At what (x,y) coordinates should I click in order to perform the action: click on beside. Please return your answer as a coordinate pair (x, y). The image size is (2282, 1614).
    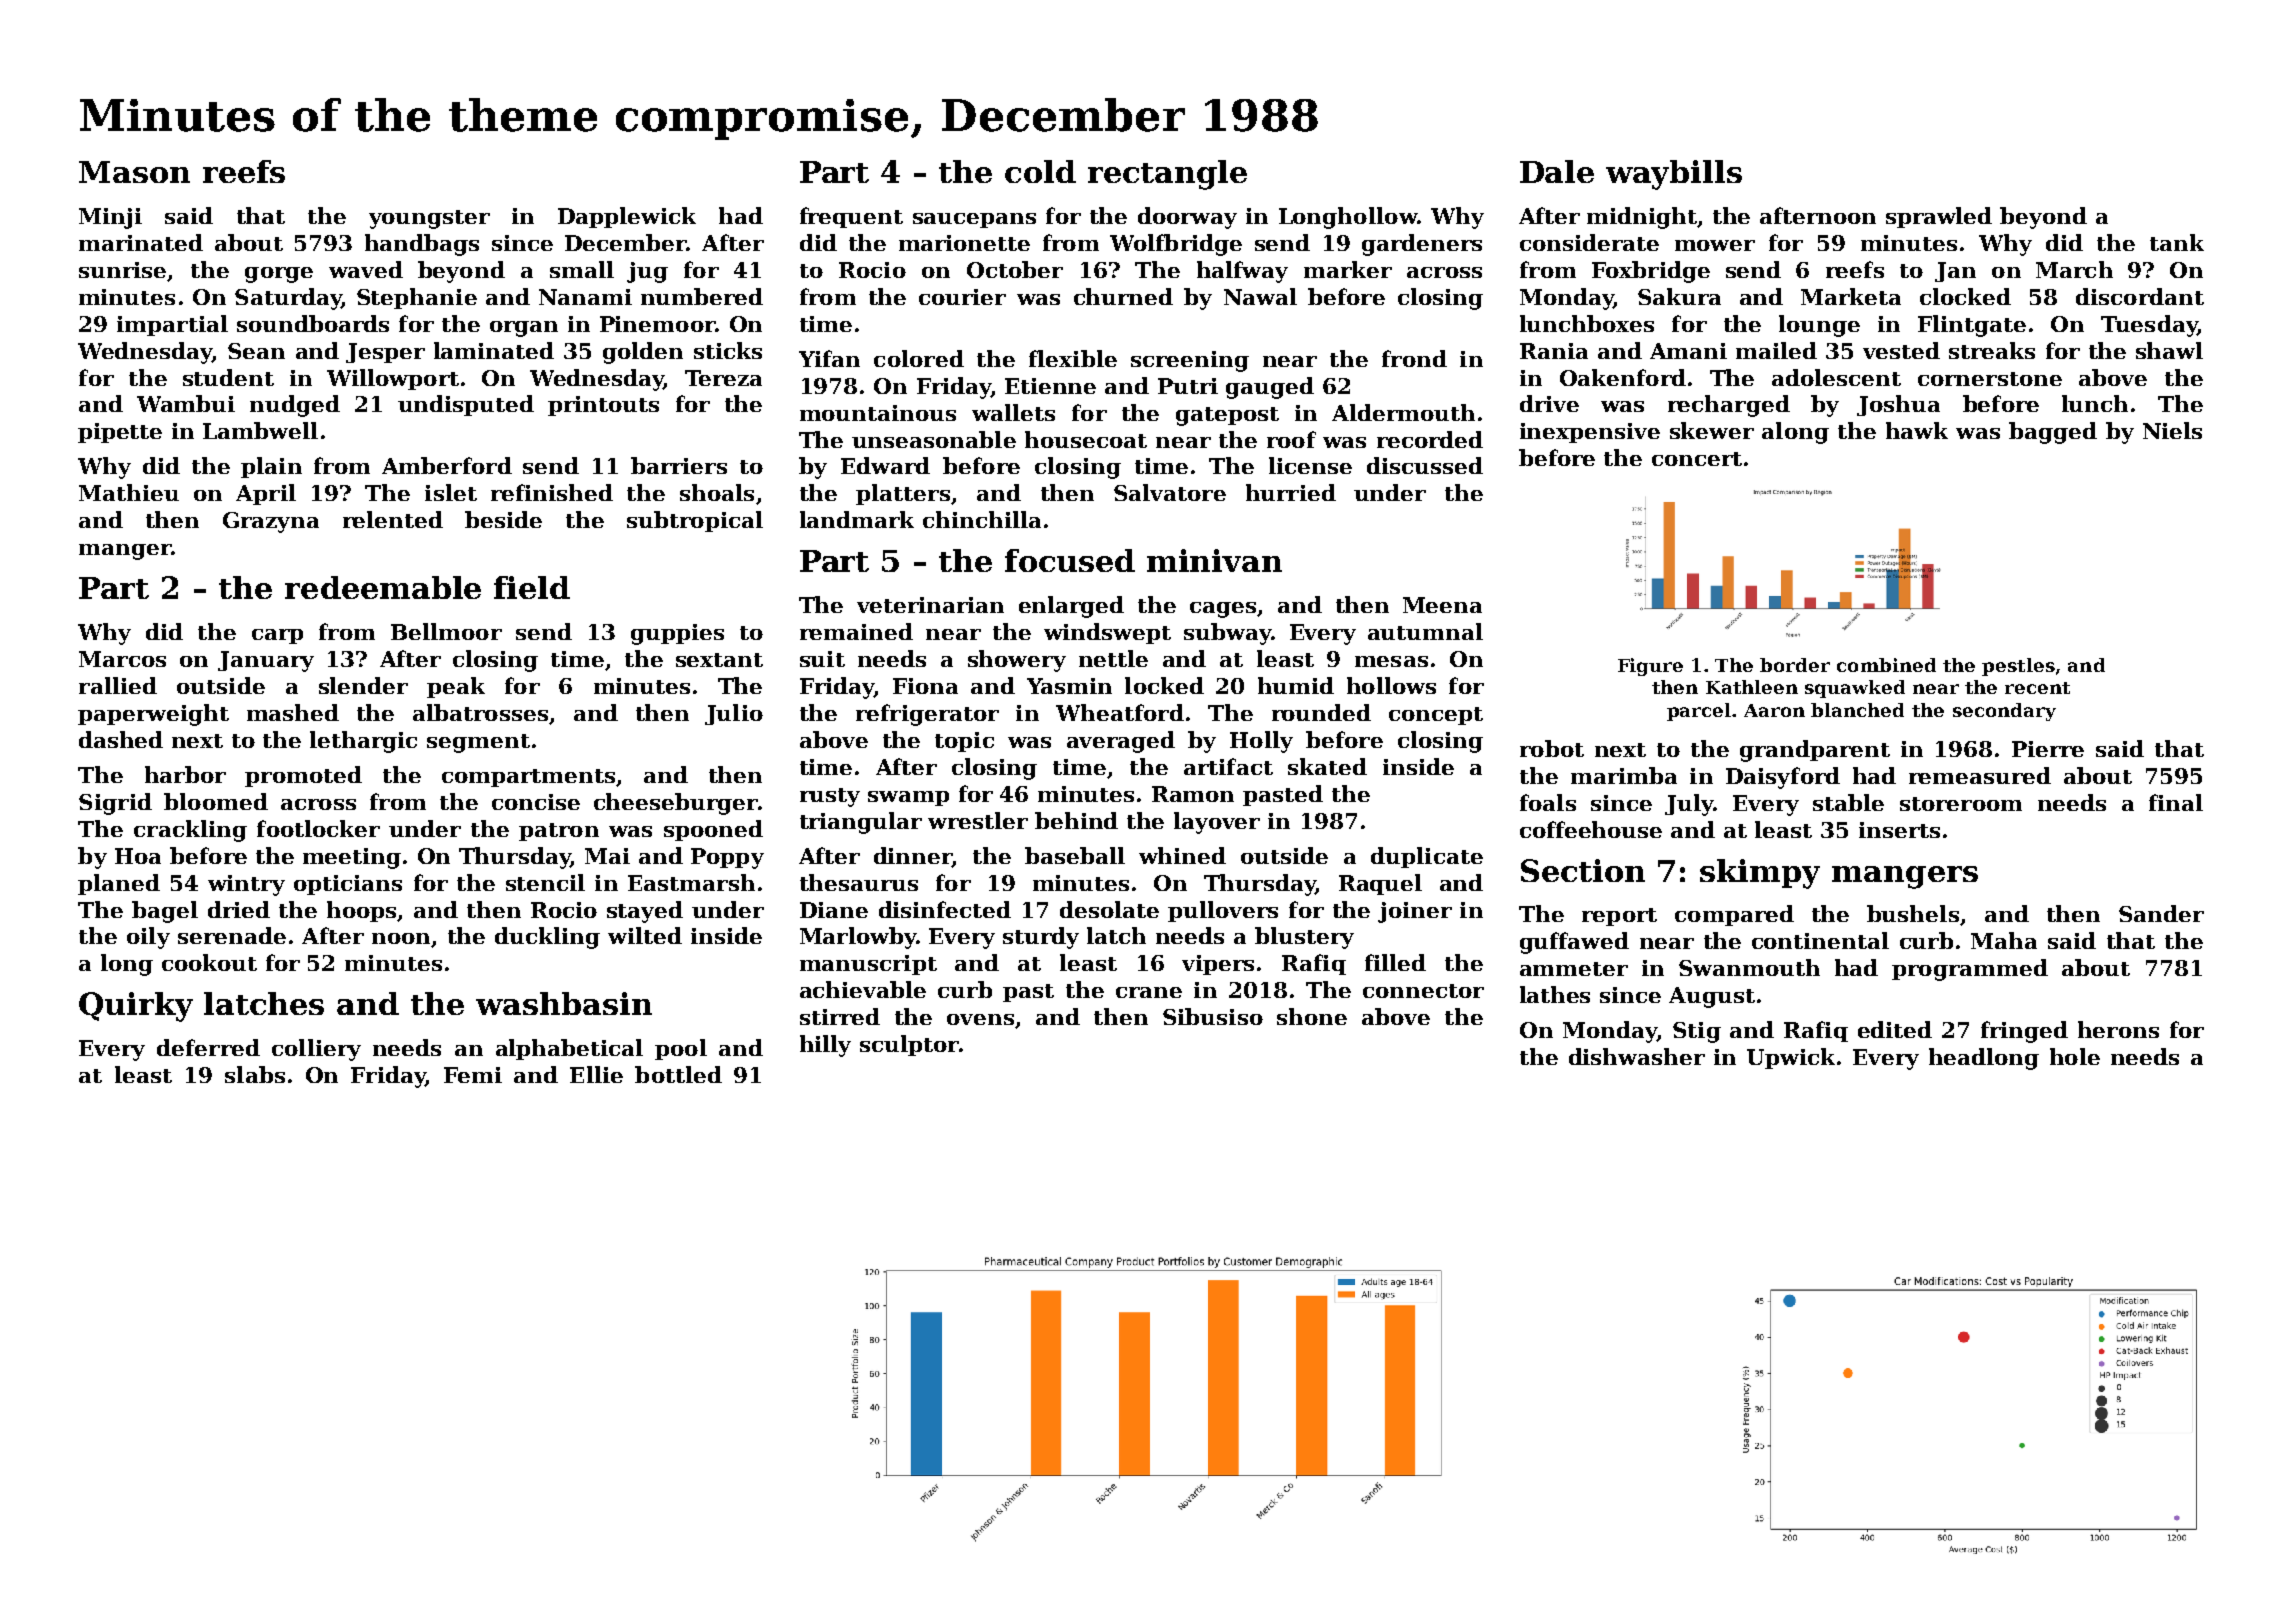
    Looking at the image, I should click on (503, 519).
